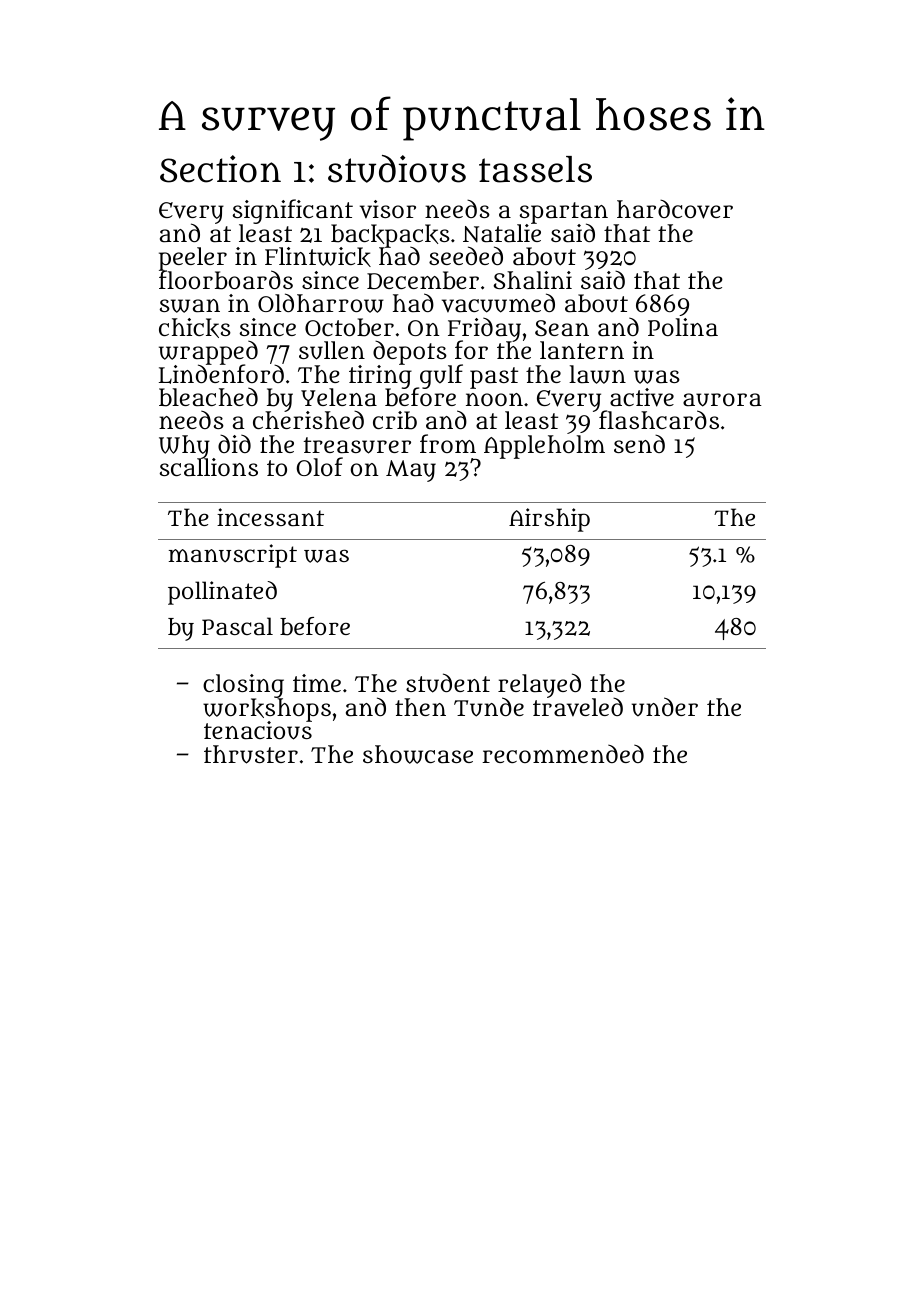  Describe the element at coordinates (563, 753) in the screenshot. I see `recommended` at that location.
